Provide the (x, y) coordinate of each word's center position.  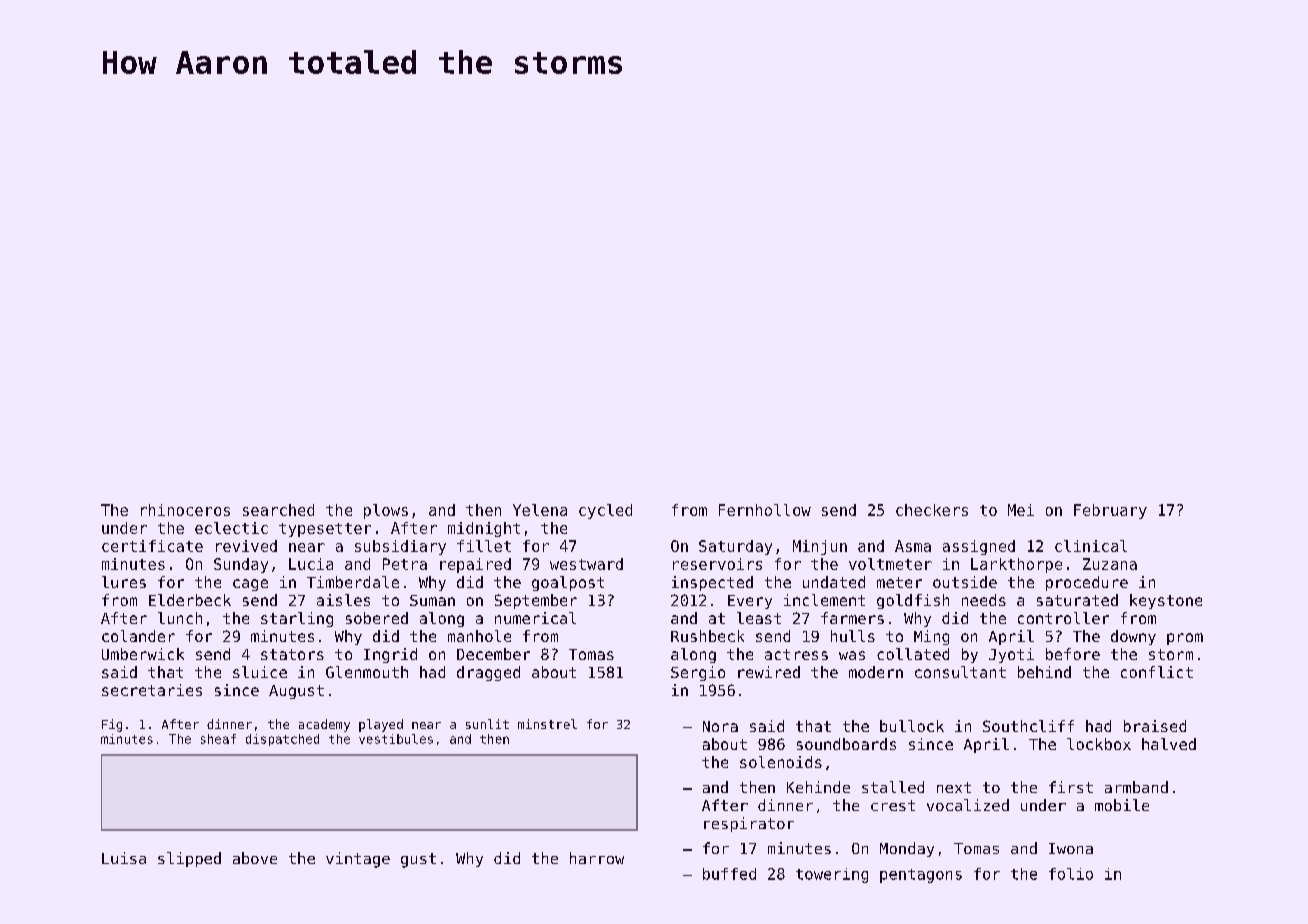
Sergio (698, 673)
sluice (260, 672)
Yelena (540, 510)
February (1110, 511)
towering (832, 875)
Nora (720, 726)
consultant (960, 672)
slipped (189, 859)
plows (386, 511)
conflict (1157, 672)
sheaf (218, 739)
